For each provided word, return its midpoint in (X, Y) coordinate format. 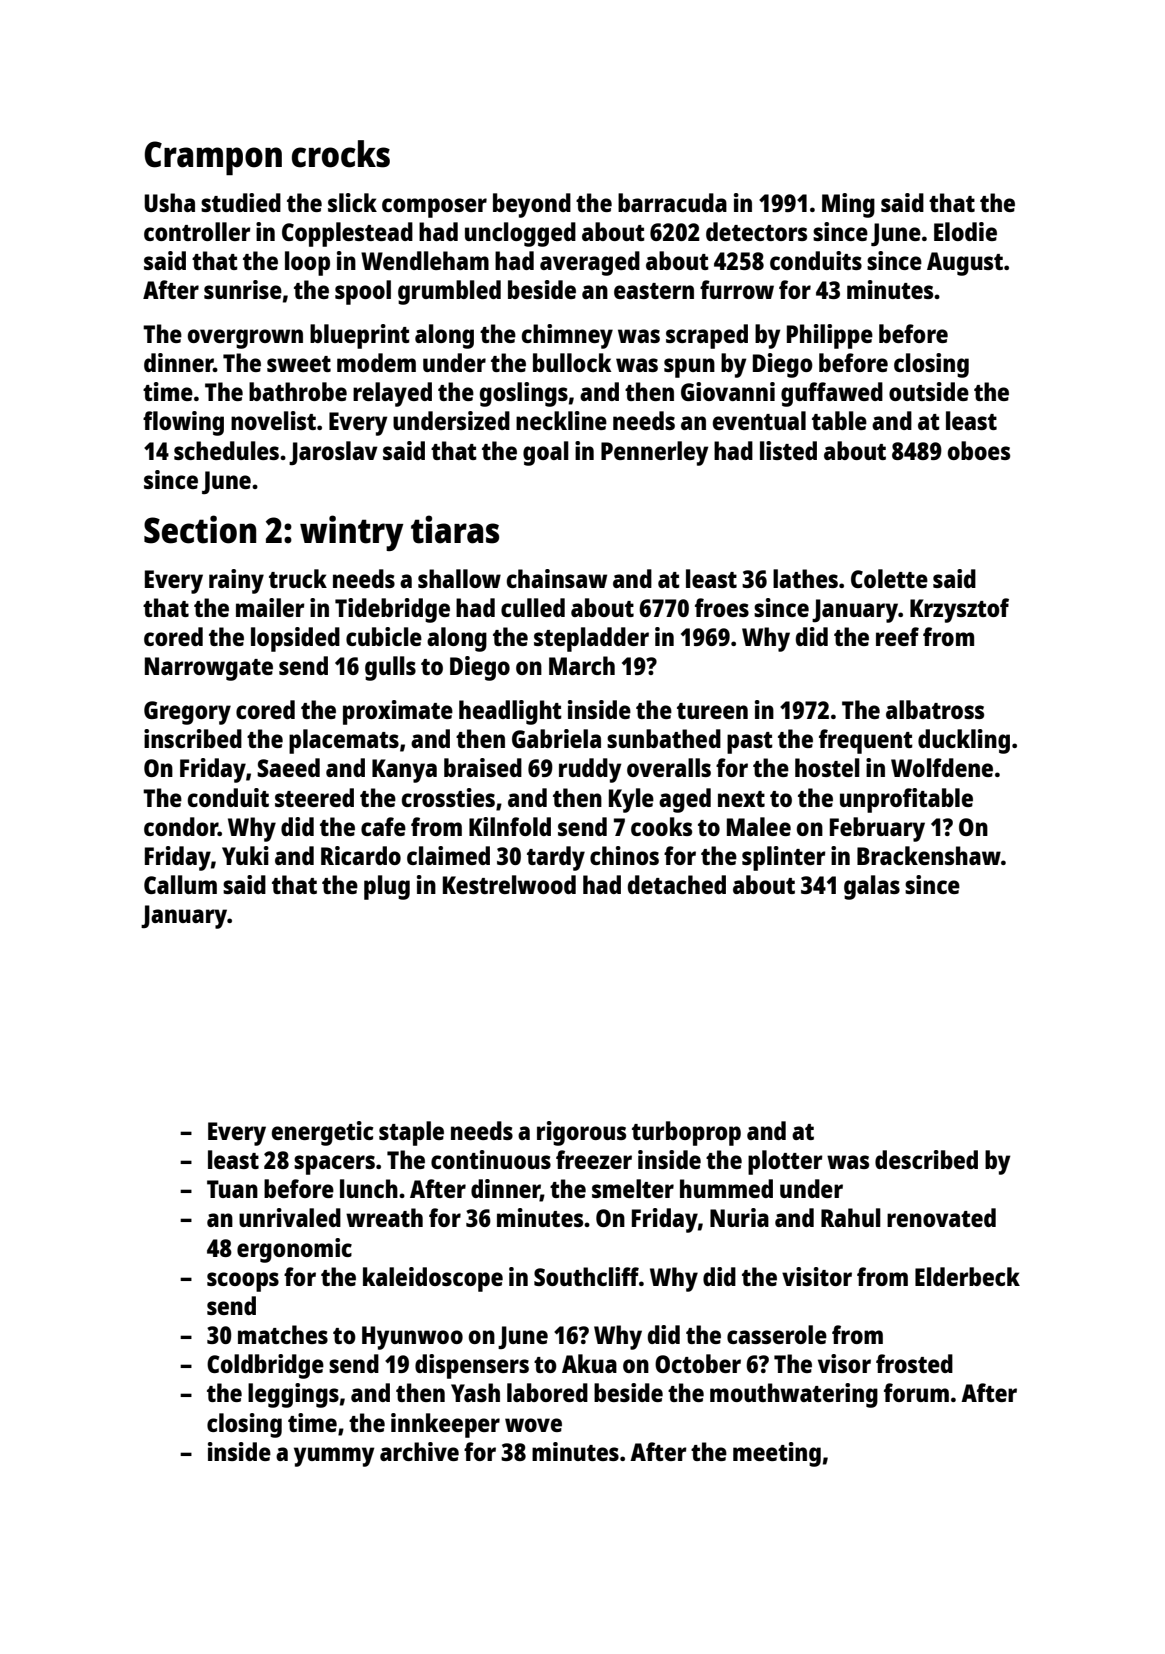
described (926, 1159)
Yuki (245, 855)
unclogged (520, 234)
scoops (243, 1282)
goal (546, 453)
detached (677, 884)
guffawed (832, 394)
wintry (352, 533)
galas (872, 887)
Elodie (965, 231)
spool (363, 292)
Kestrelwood (509, 884)
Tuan (232, 1189)
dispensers (472, 1366)
